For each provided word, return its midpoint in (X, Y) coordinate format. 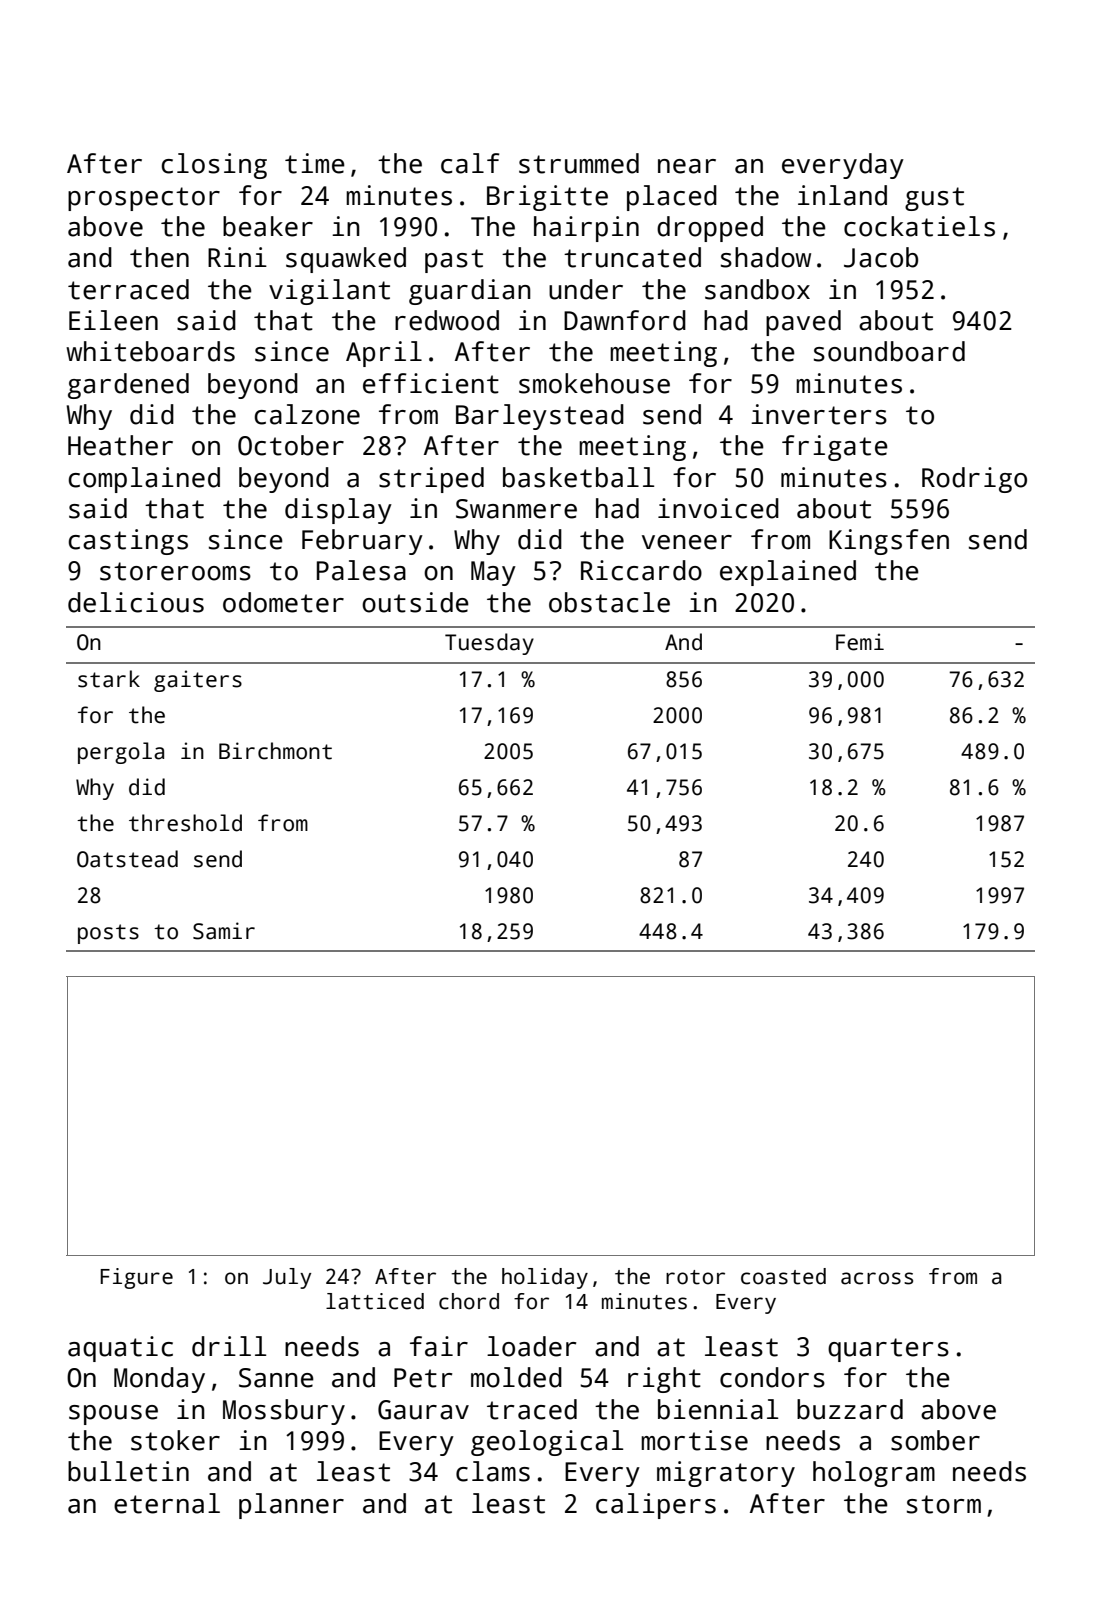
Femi (860, 642)
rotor (695, 1277)
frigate (835, 448)
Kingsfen (889, 542)
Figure (136, 1278)
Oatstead (127, 859)
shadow (766, 257)
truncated (632, 257)
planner (291, 1506)
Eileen (113, 320)
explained (788, 573)
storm (944, 1504)
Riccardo (641, 570)
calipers (656, 1506)
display (338, 511)
